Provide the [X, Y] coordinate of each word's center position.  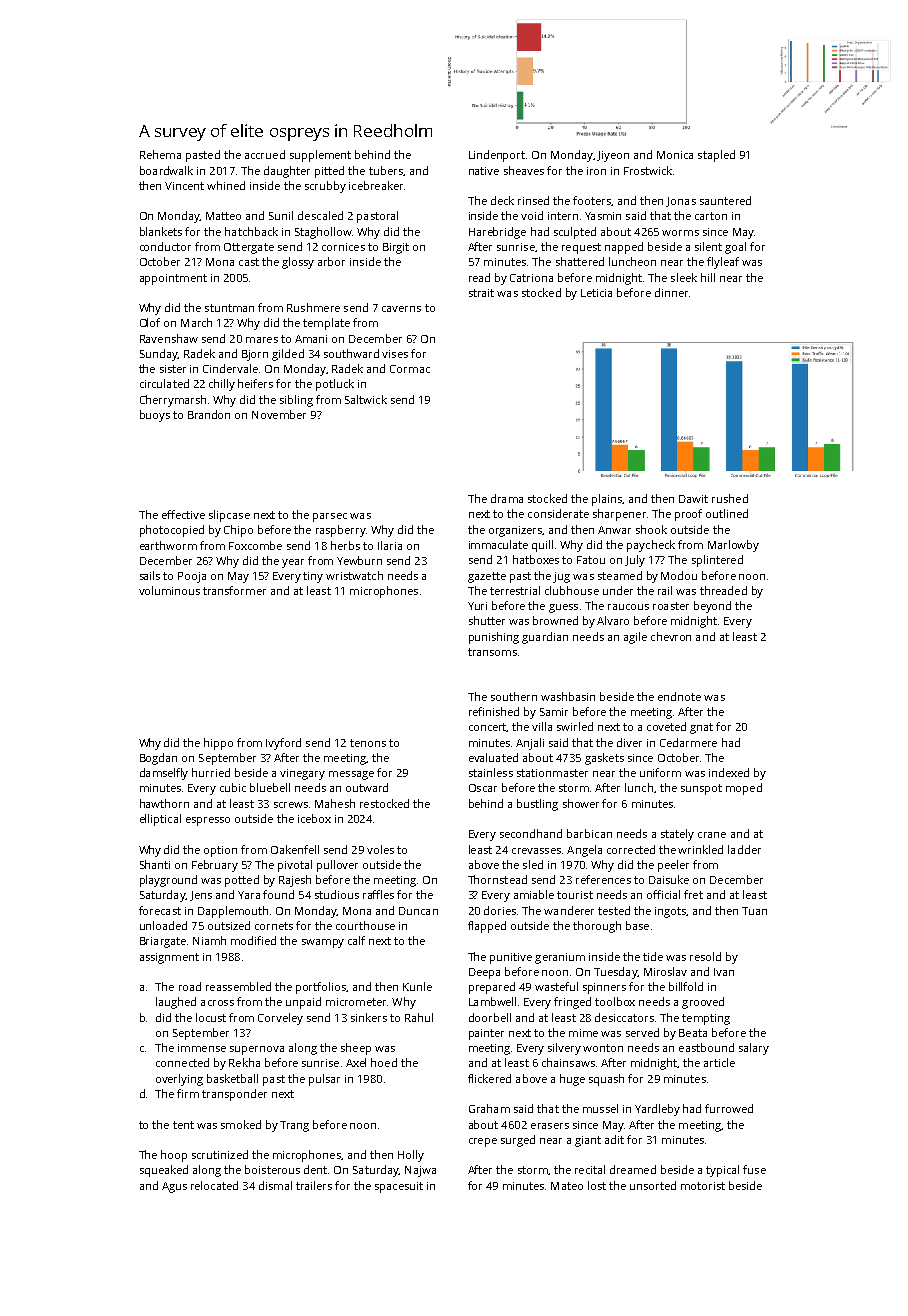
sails [150, 575]
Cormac [410, 369]
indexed [729, 772]
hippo [218, 744]
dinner [671, 292]
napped [624, 248]
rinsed [533, 200]
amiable [534, 894]
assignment [169, 958]
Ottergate [249, 248]
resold [705, 956]
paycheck [651, 546]
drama [507, 498]
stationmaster [552, 773]
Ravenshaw [169, 338]
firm [188, 1093]
